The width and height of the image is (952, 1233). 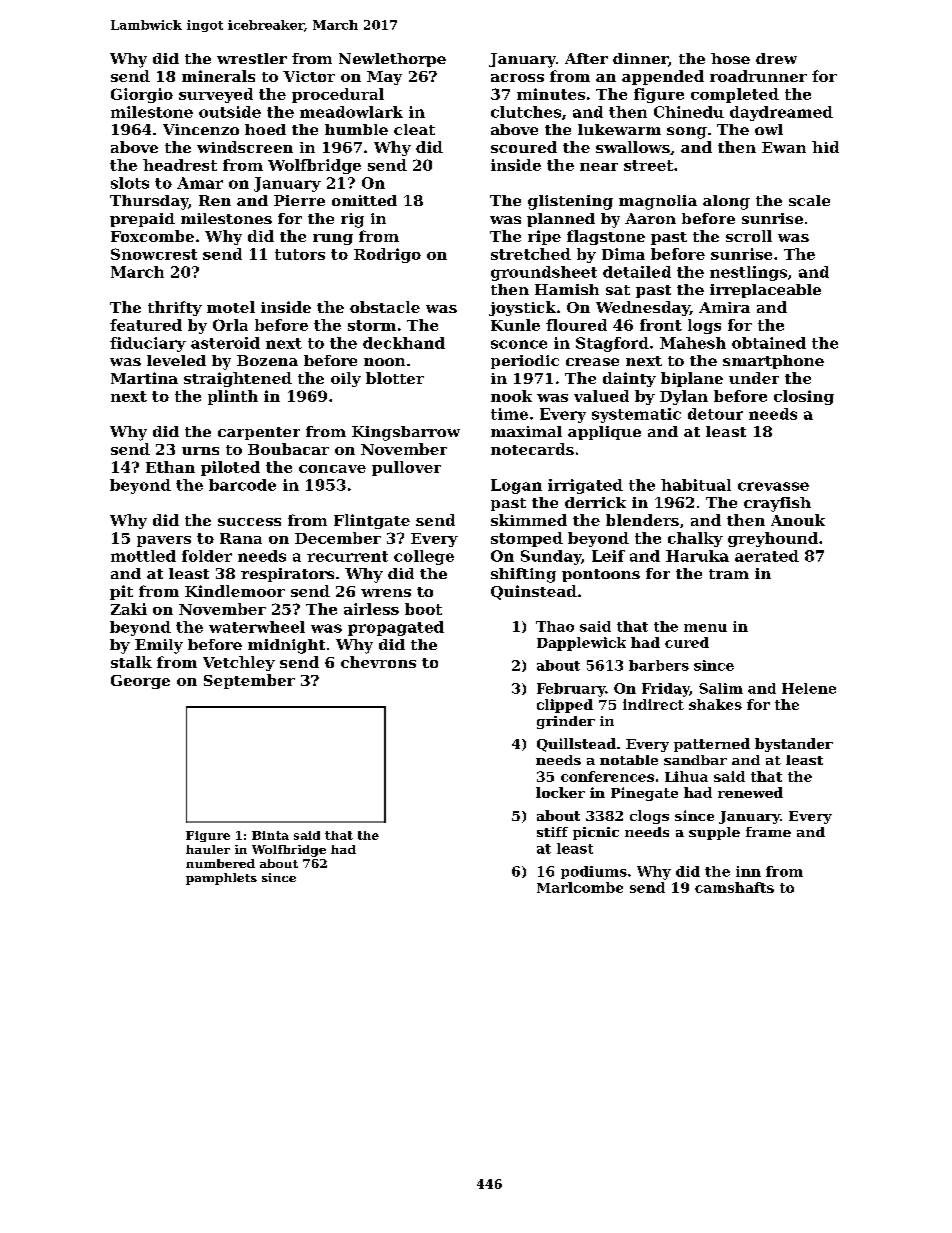 I want to click on renewed, so click(x=750, y=792).
